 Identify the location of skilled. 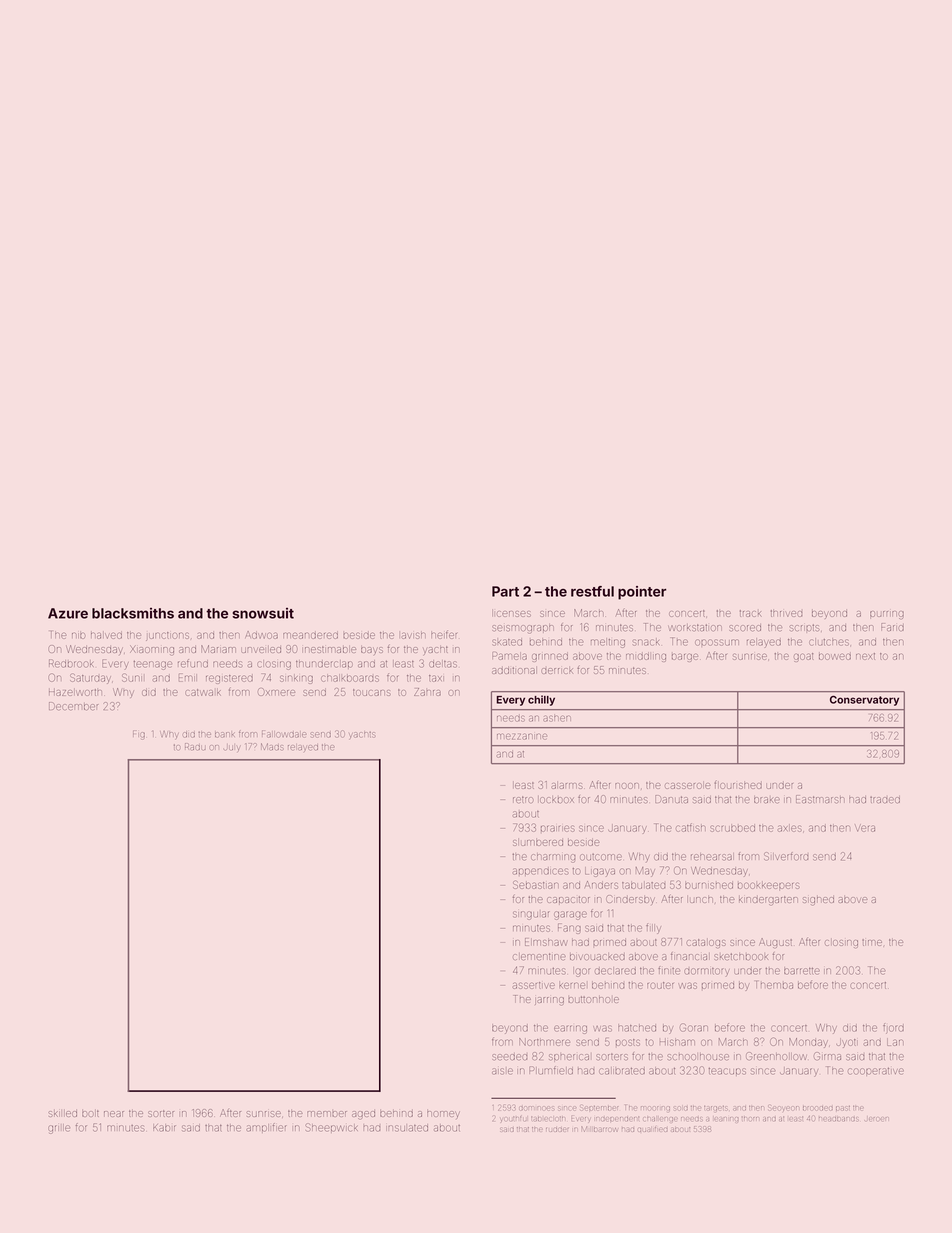
(63, 1114).
